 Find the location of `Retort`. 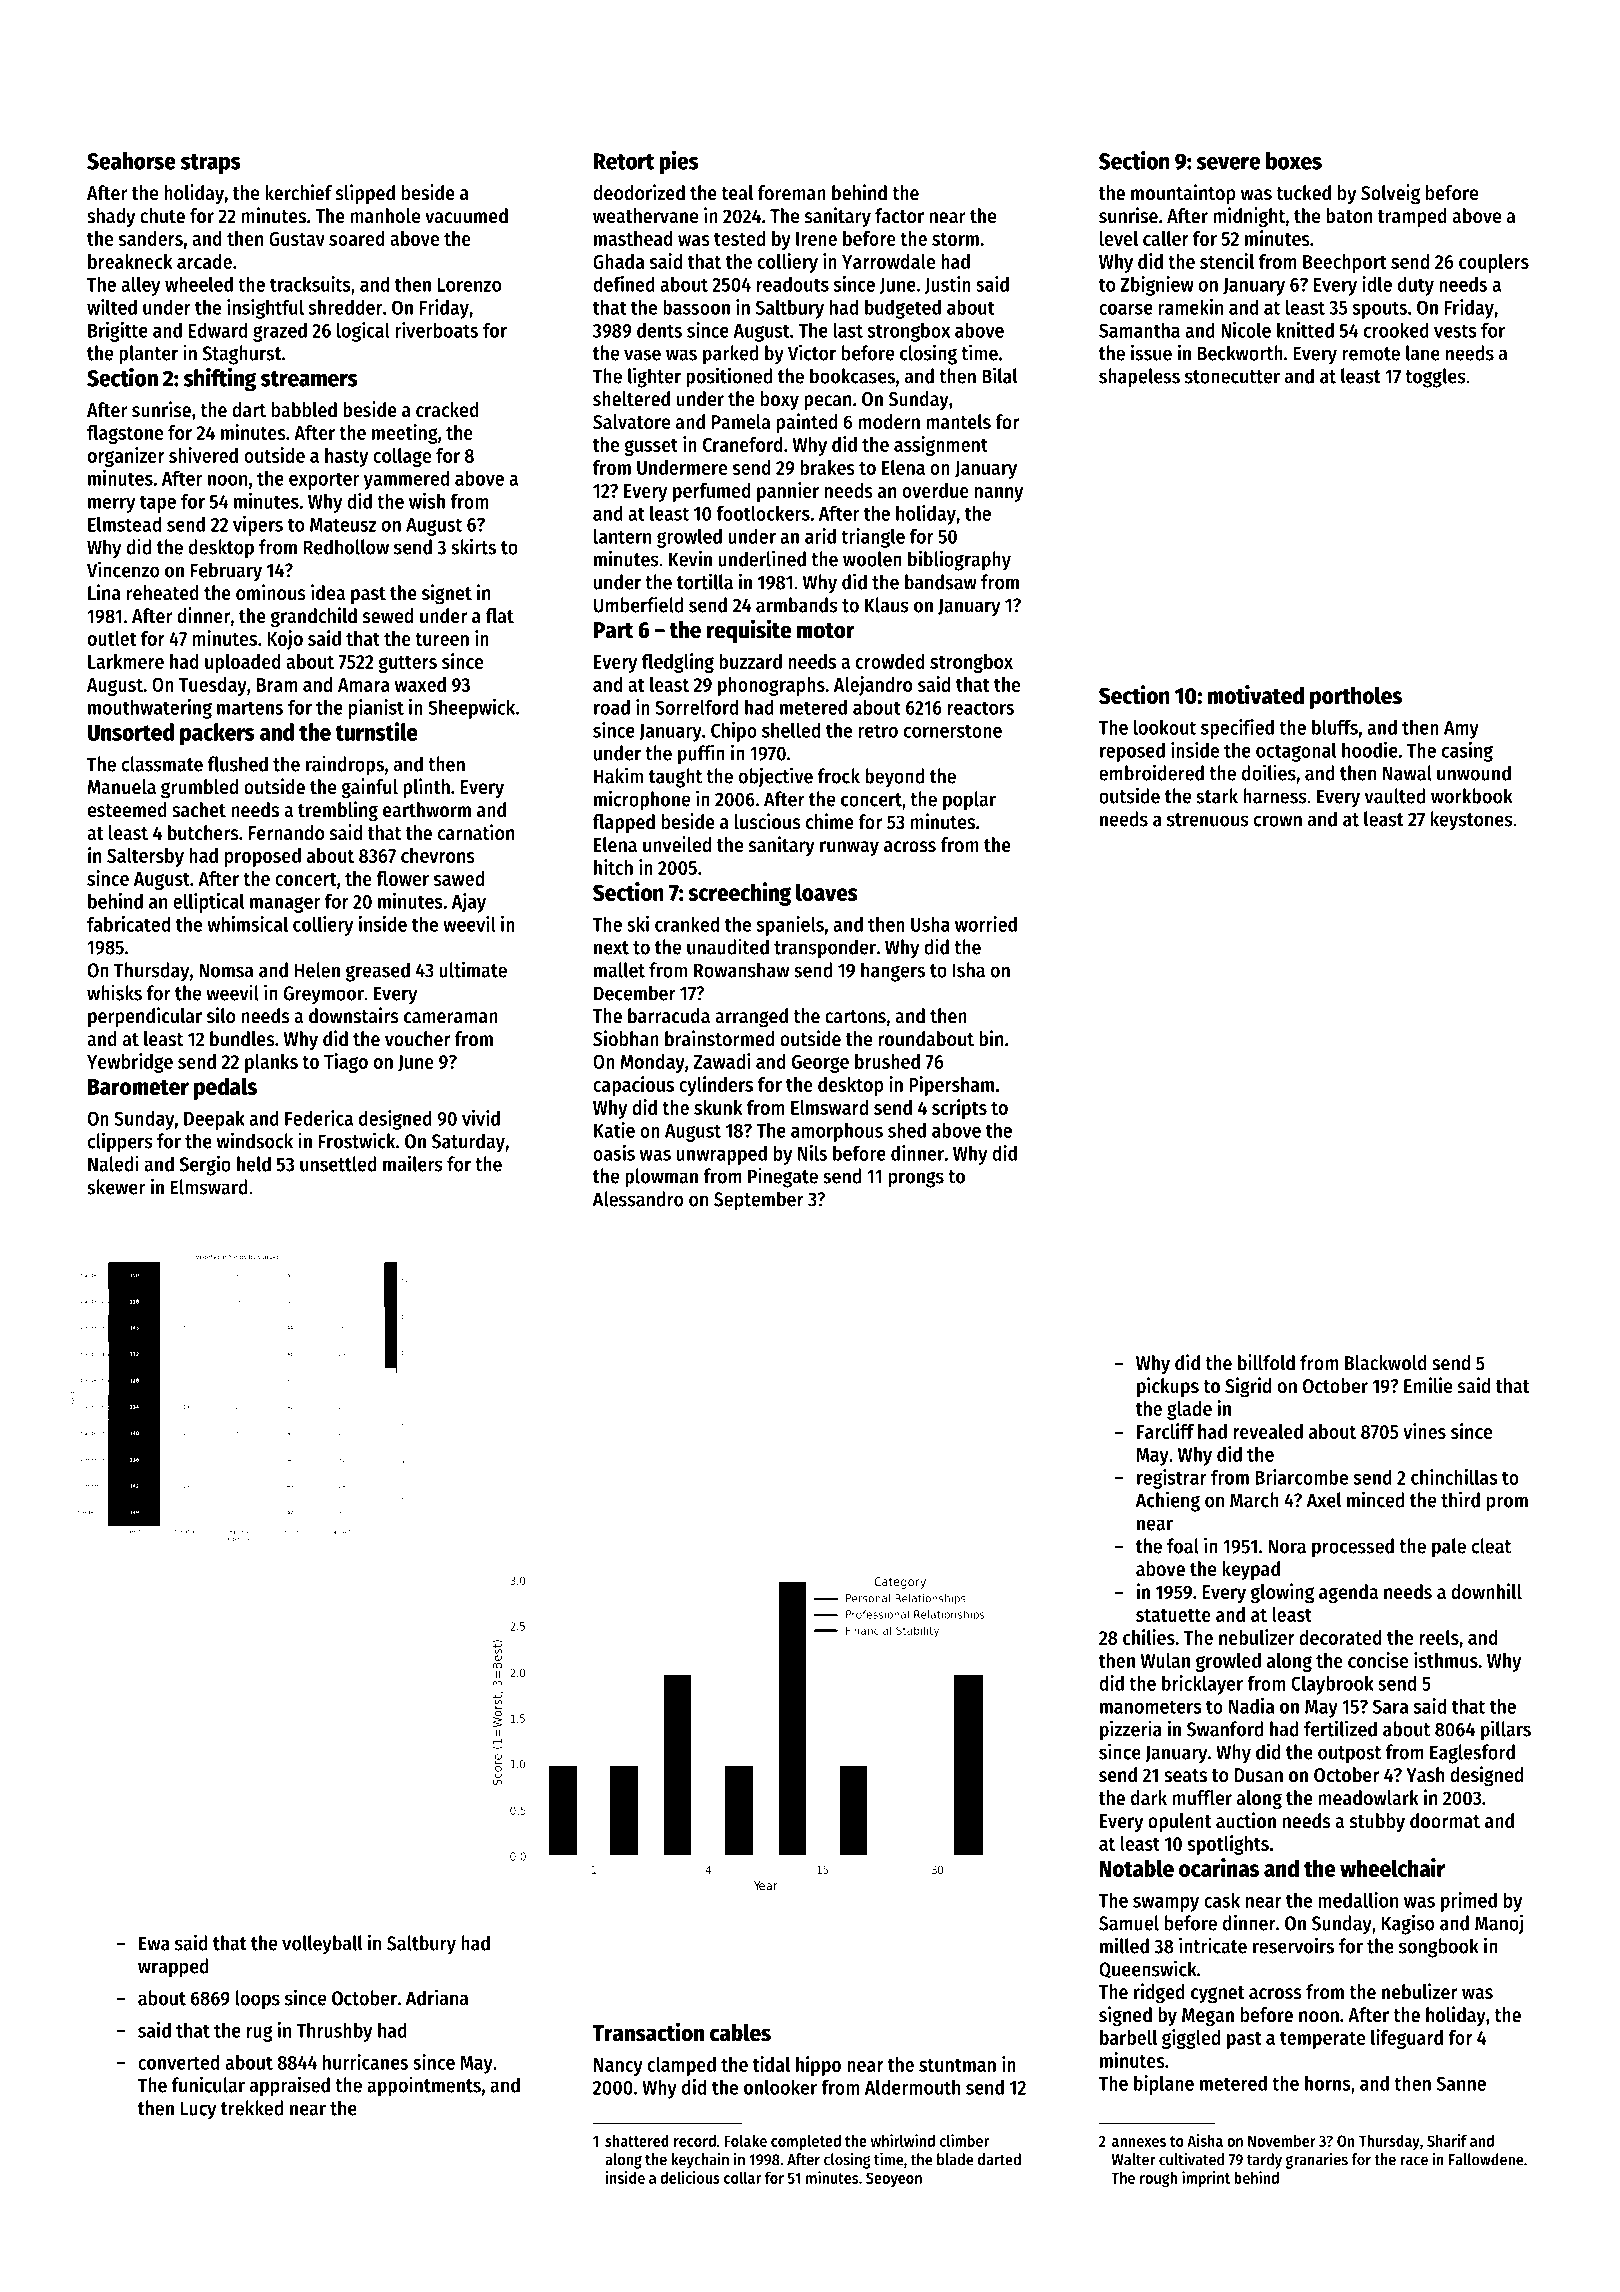

Retort is located at coordinates (624, 161).
